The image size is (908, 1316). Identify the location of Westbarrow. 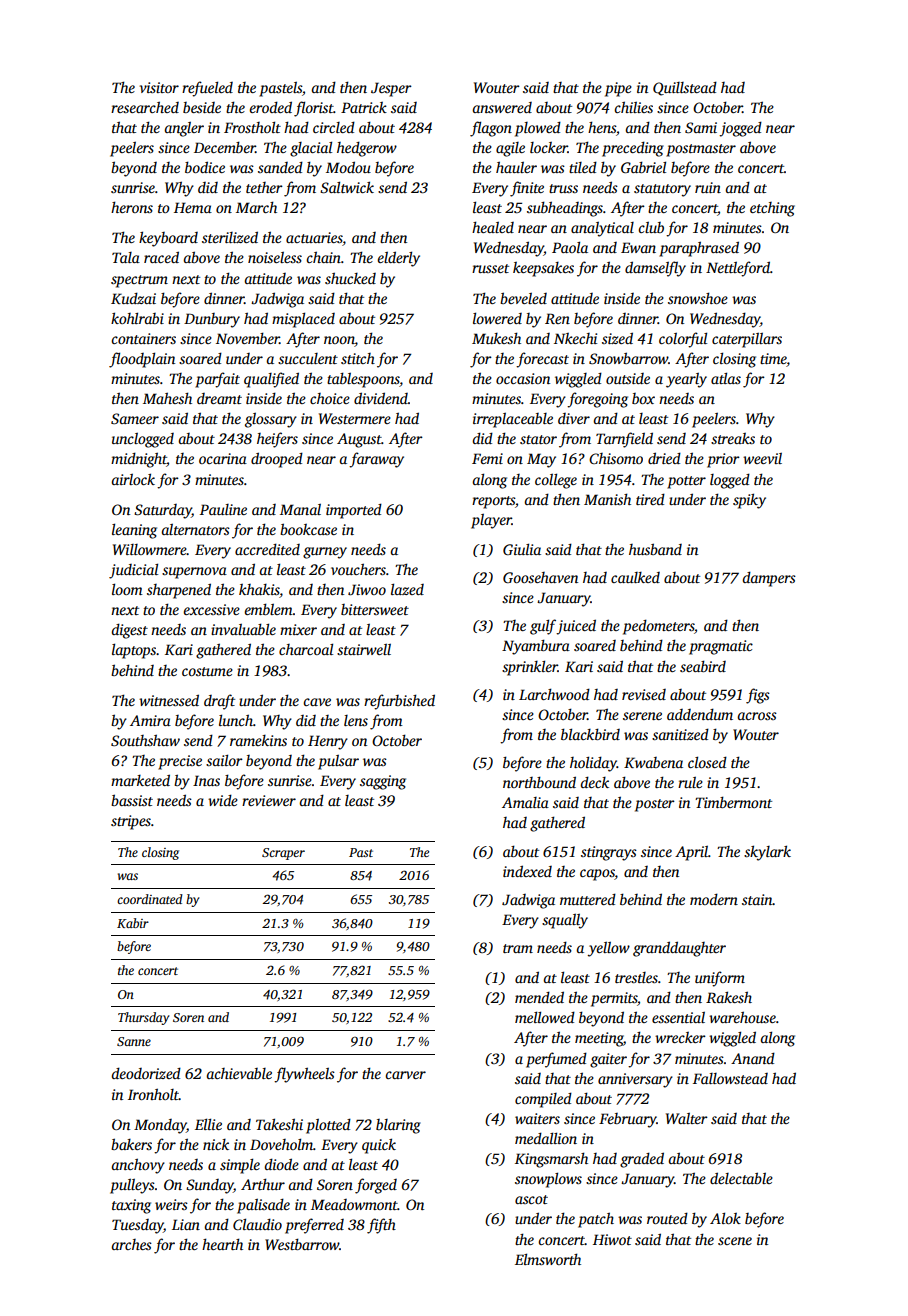
(302, 1244).
